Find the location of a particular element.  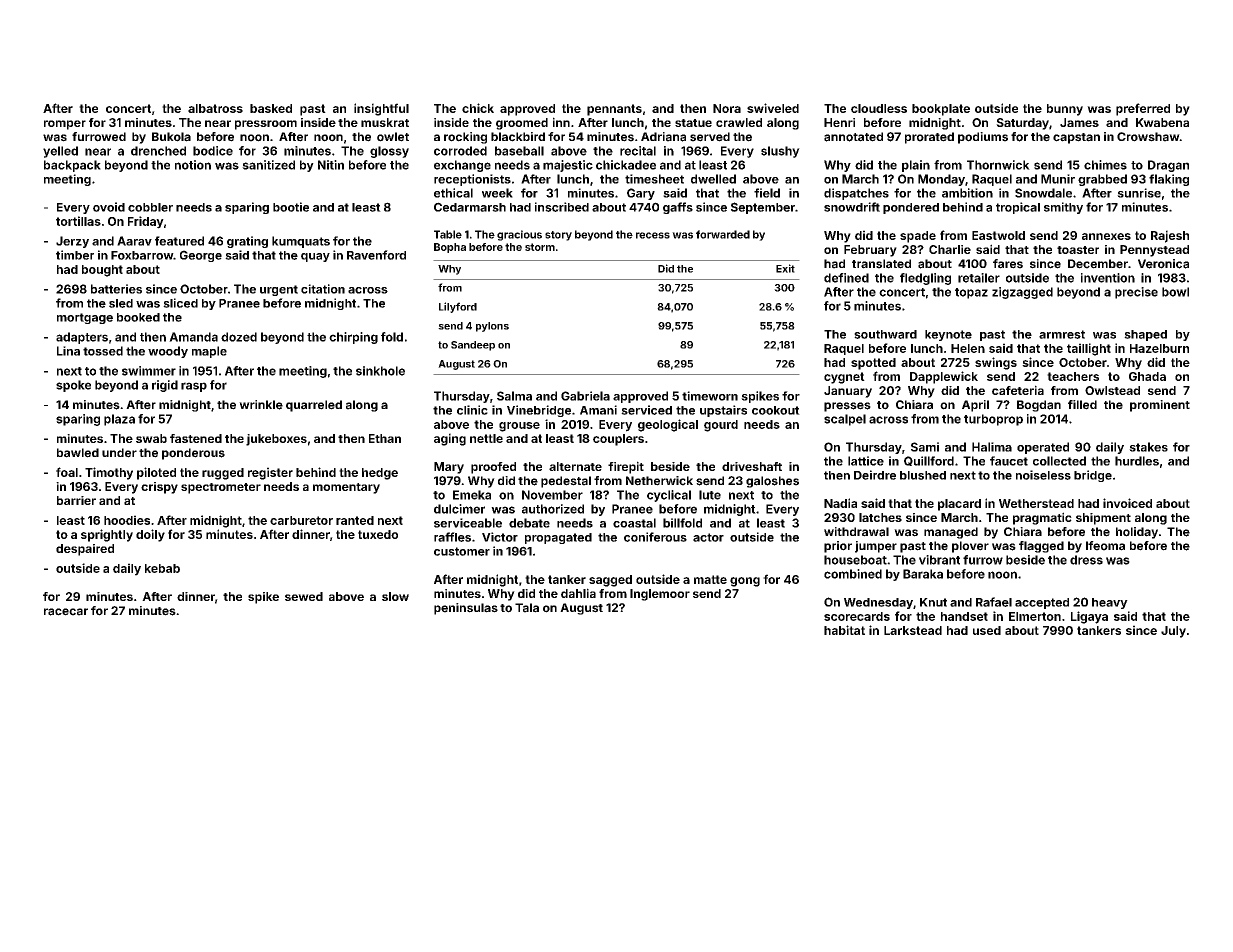

stakes is located at coordinates (1148, 447).
